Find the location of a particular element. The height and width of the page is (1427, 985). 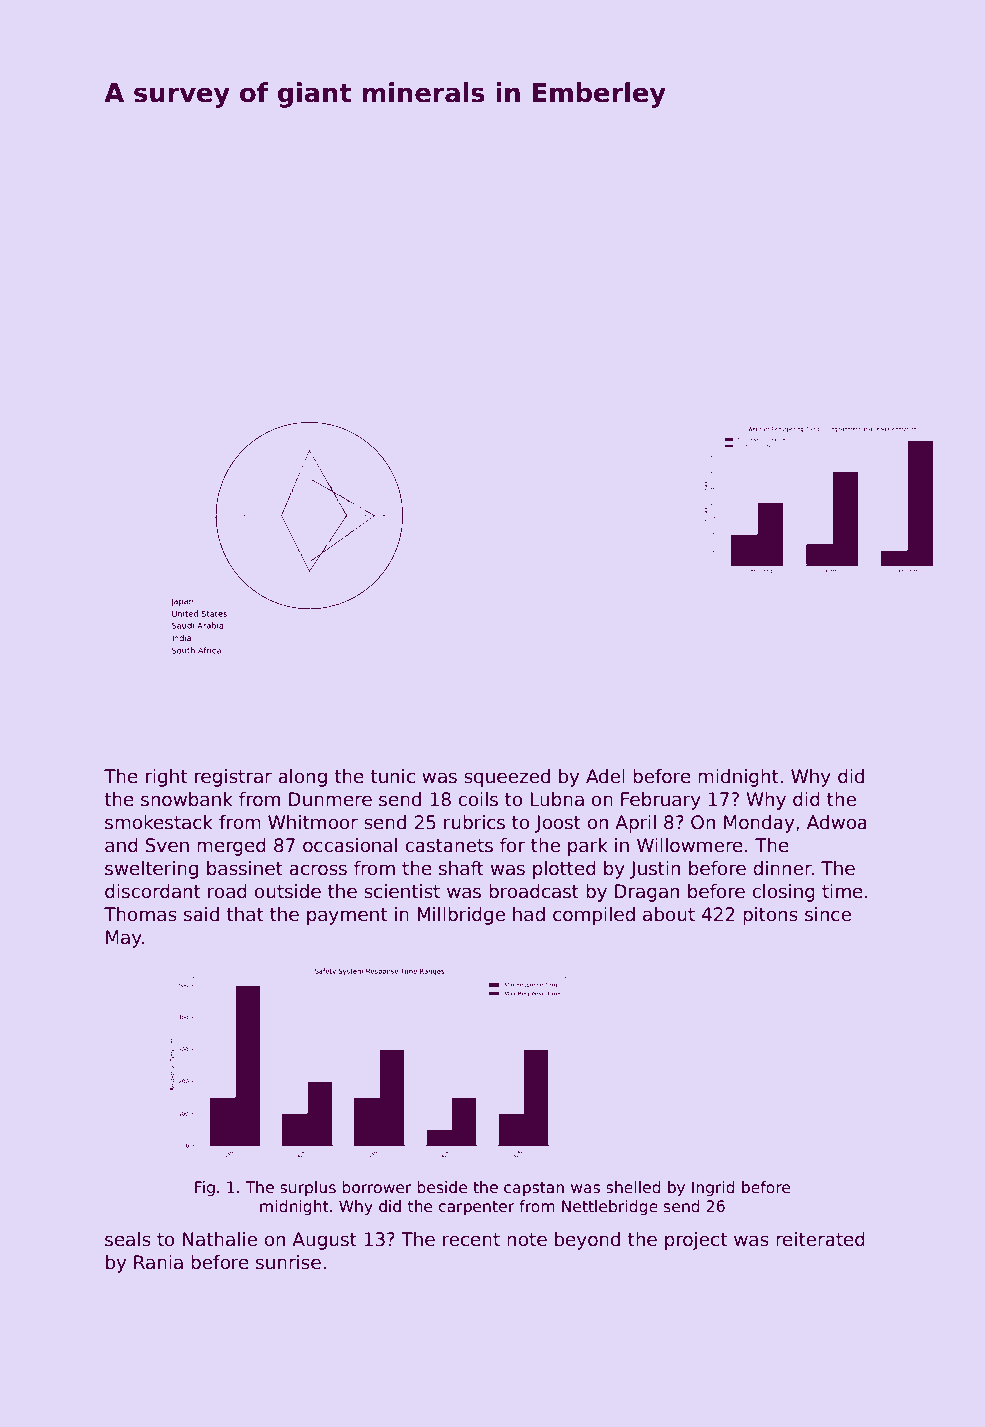

tunic is located at coordinates (392, 776).
